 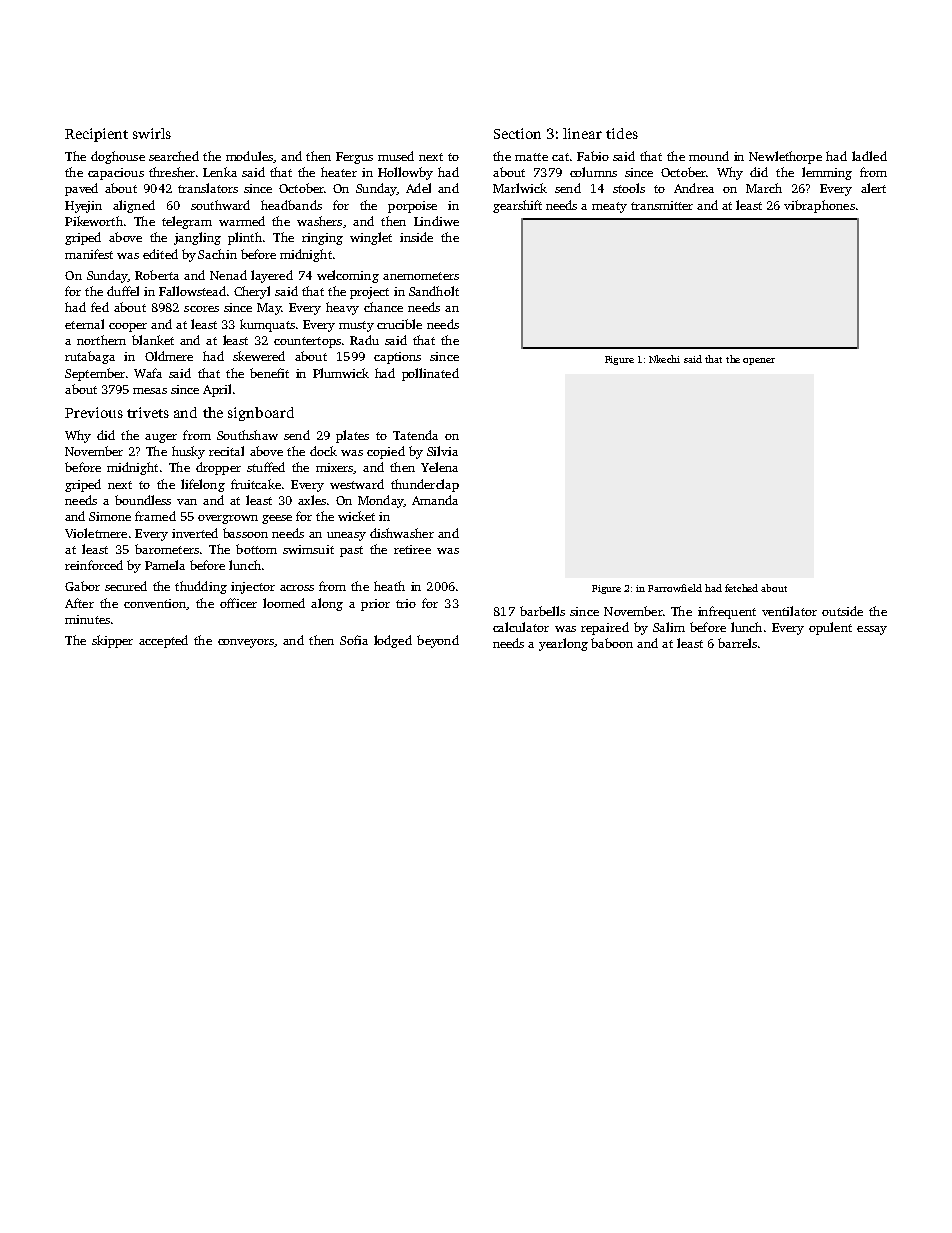 What do you see at coordinates (172, 172) in the screenshot?
I see `thresher` at bounding box center [172, 172].
